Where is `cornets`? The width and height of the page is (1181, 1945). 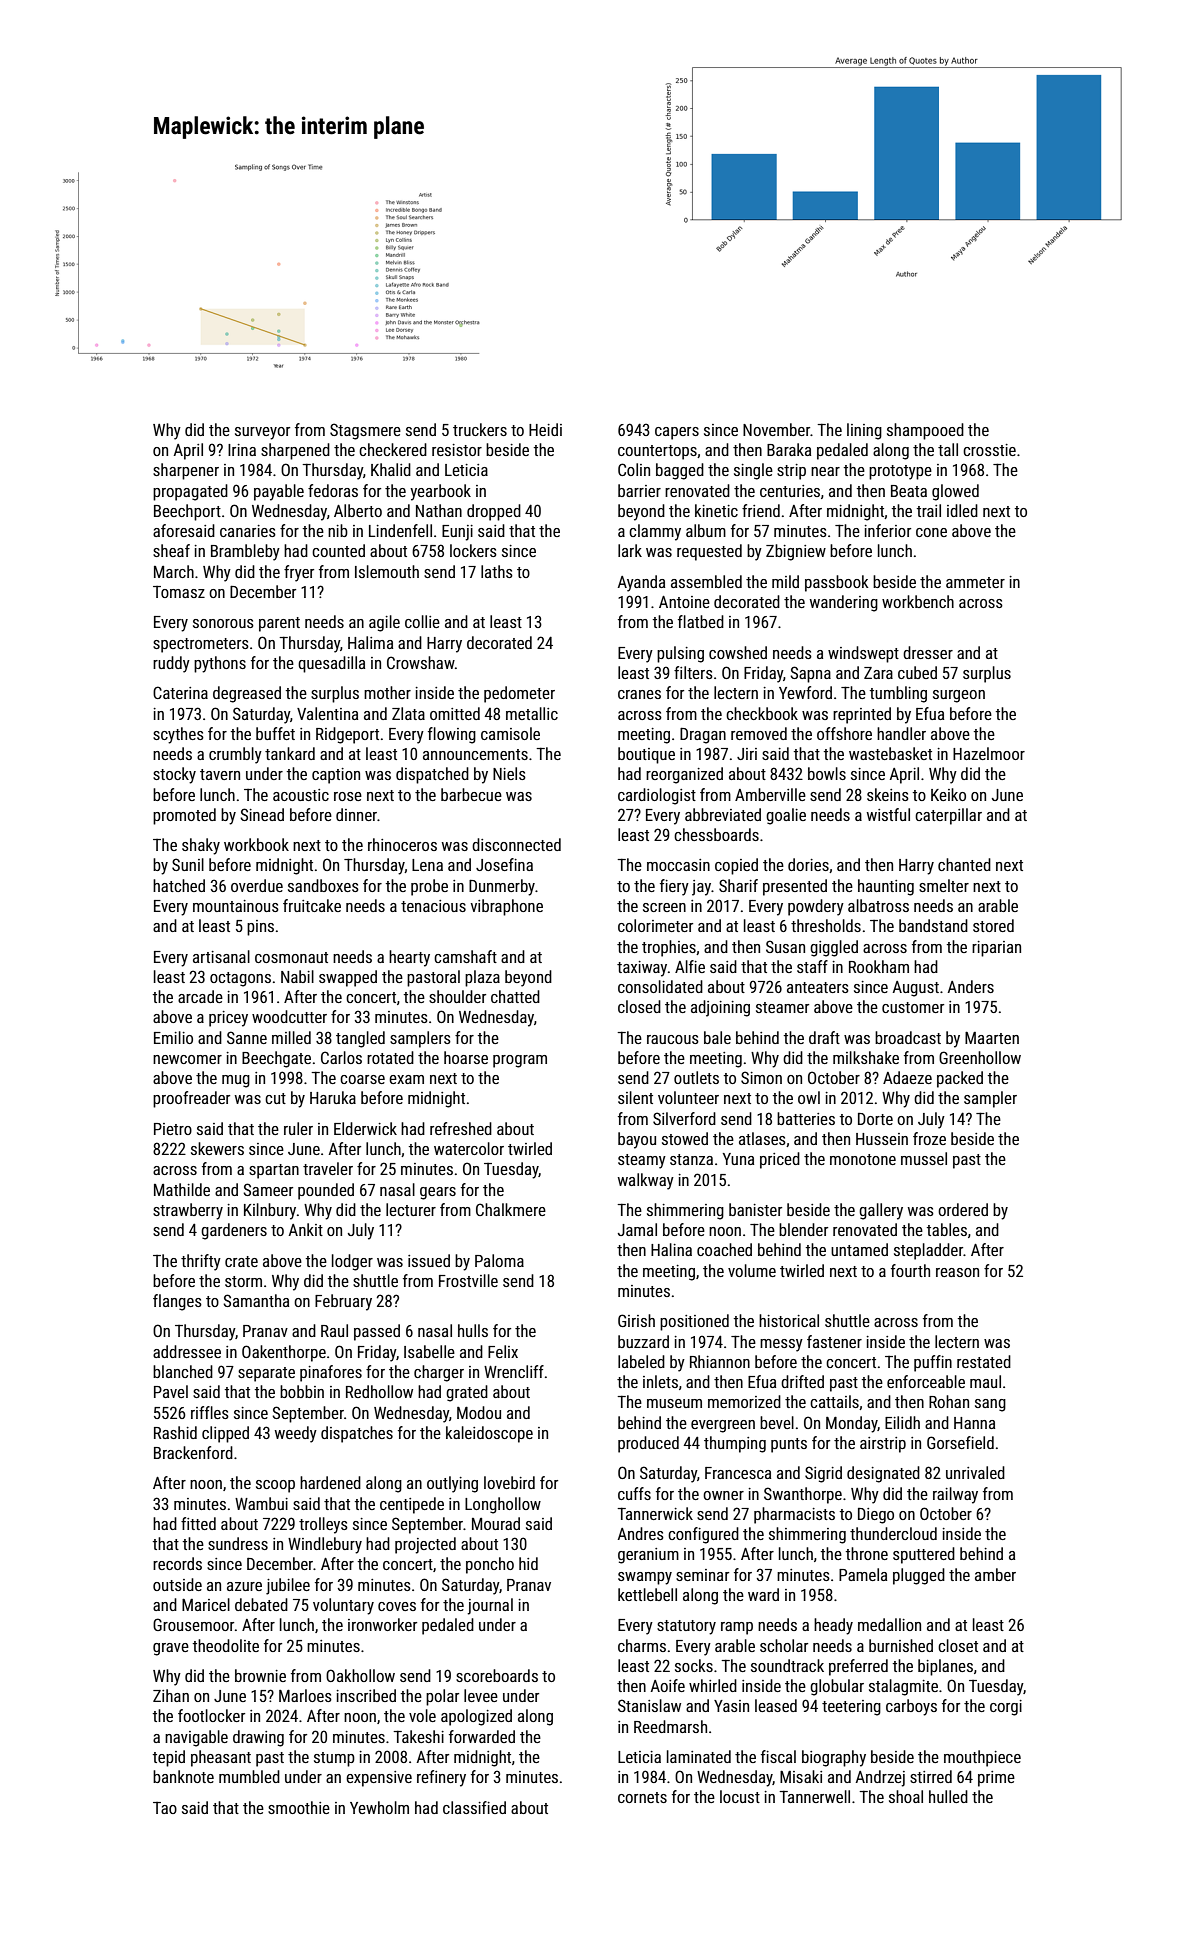
cornets is located at coordinates (642, 1797).
